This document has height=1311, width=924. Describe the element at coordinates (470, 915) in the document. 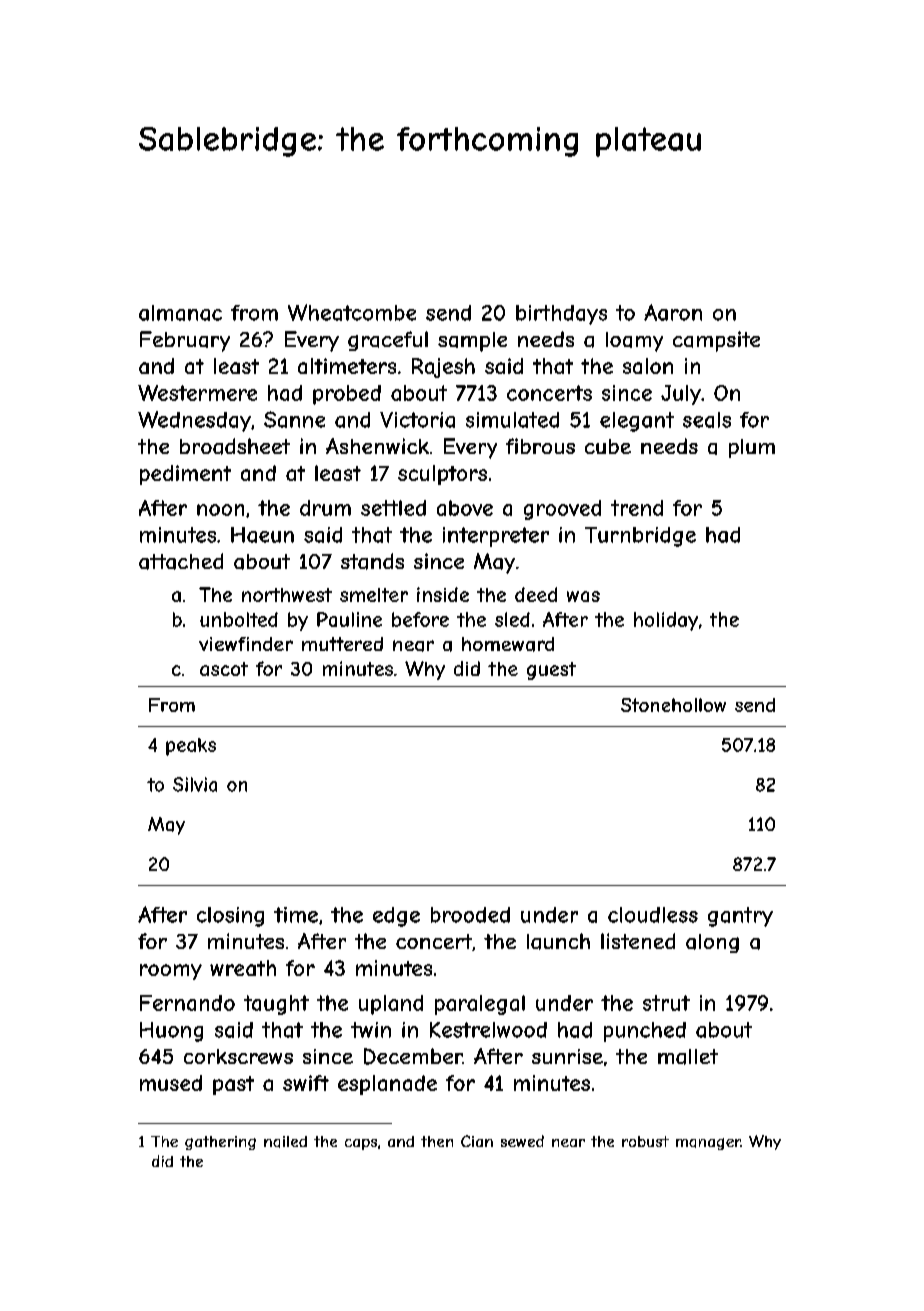

I see `brooded` at that location.
